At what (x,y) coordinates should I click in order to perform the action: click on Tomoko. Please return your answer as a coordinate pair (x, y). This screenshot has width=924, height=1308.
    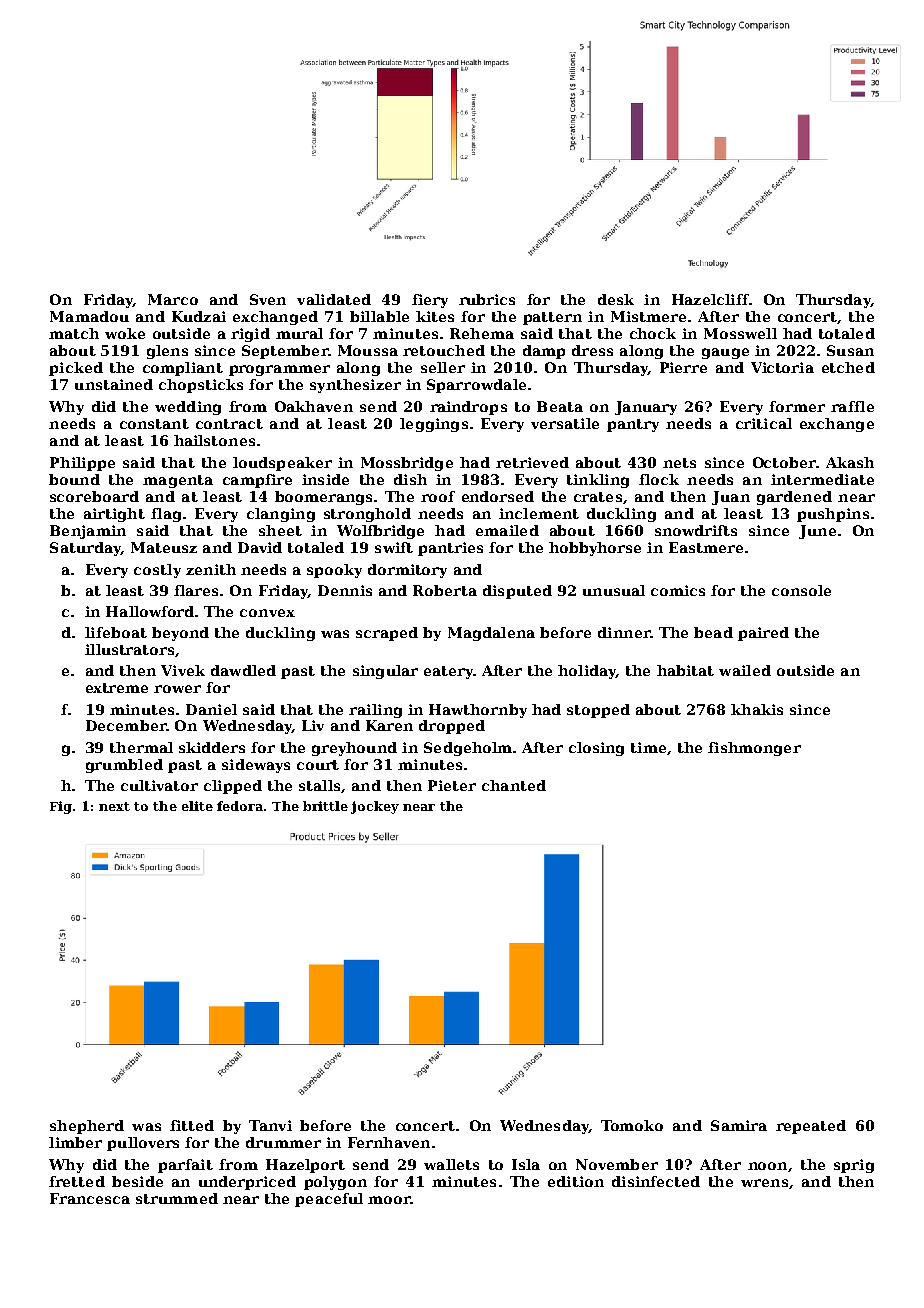
    Looking at the image, I should click on (632, 1125).
